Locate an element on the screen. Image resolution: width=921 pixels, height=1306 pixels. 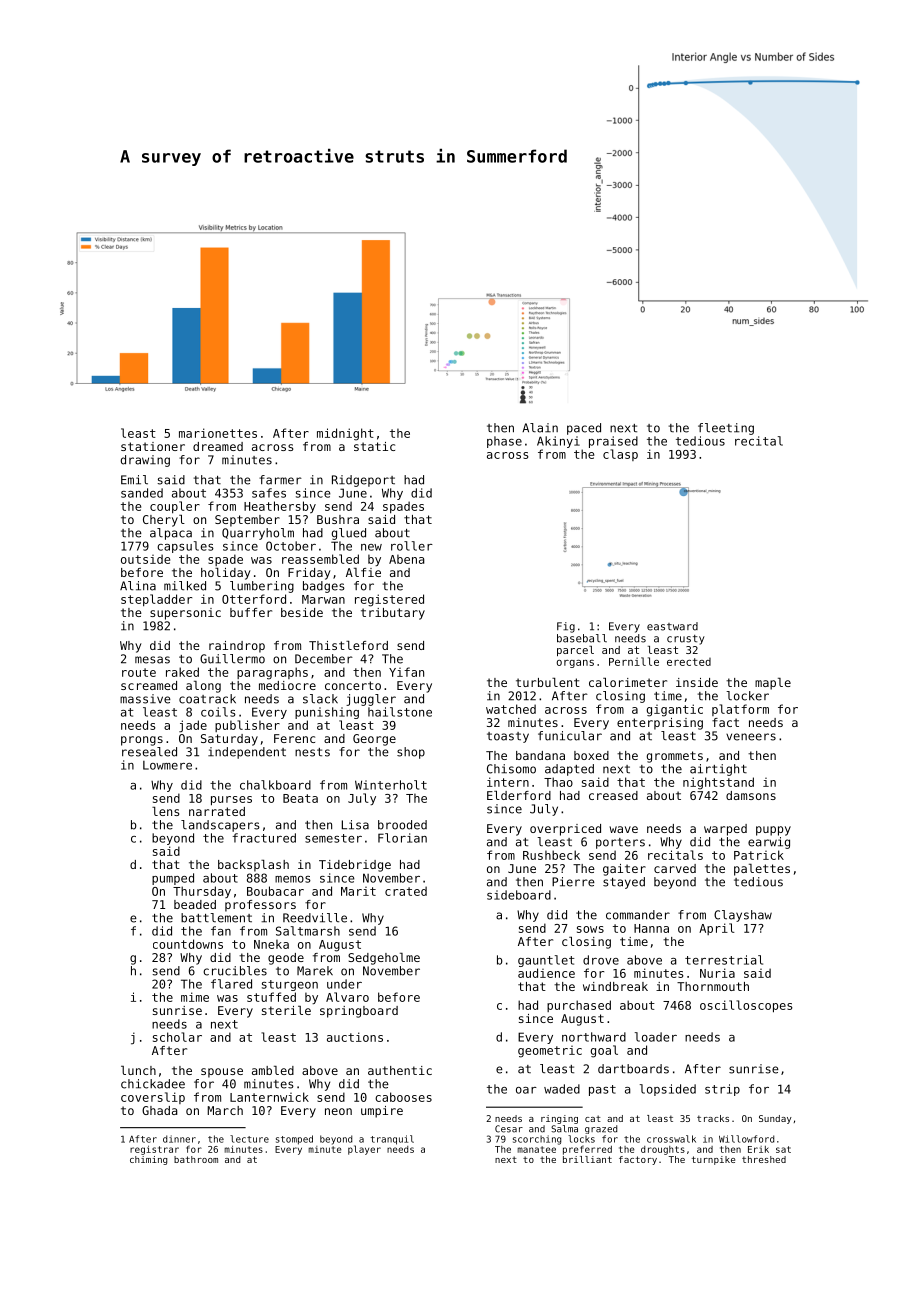
Yifan is located at coordinates (406, 672).
